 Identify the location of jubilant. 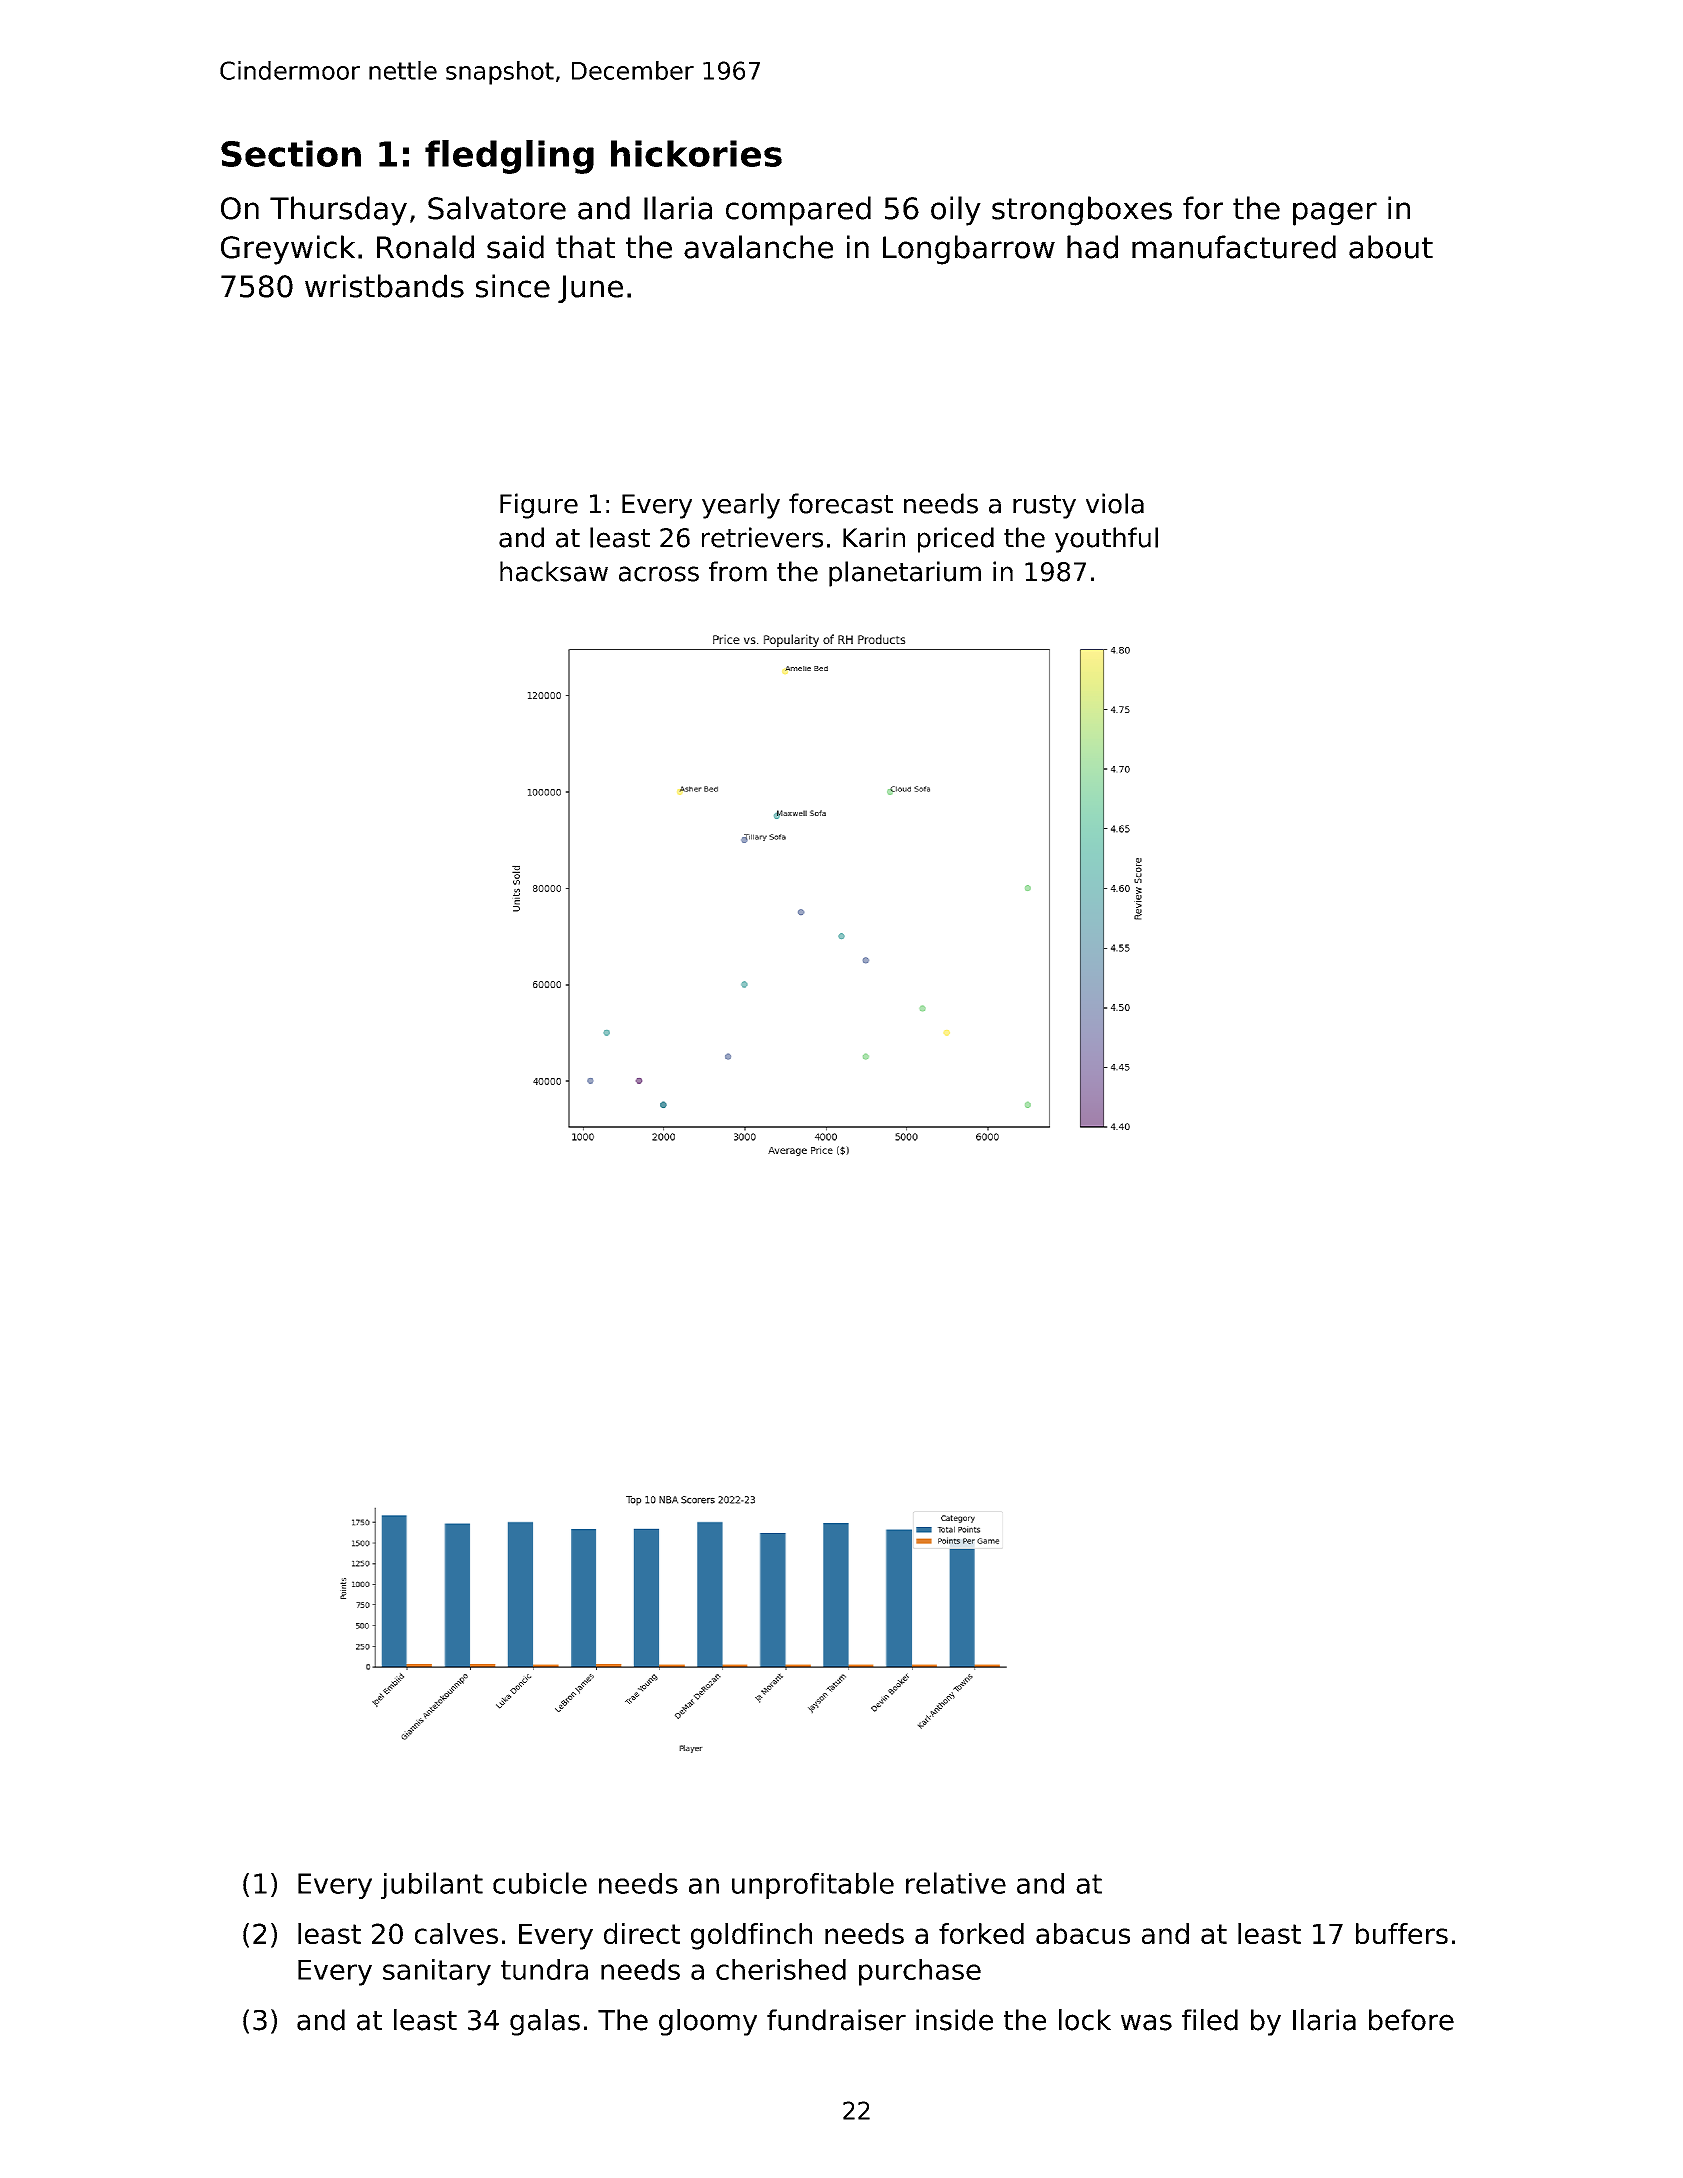
(432, 1885).
